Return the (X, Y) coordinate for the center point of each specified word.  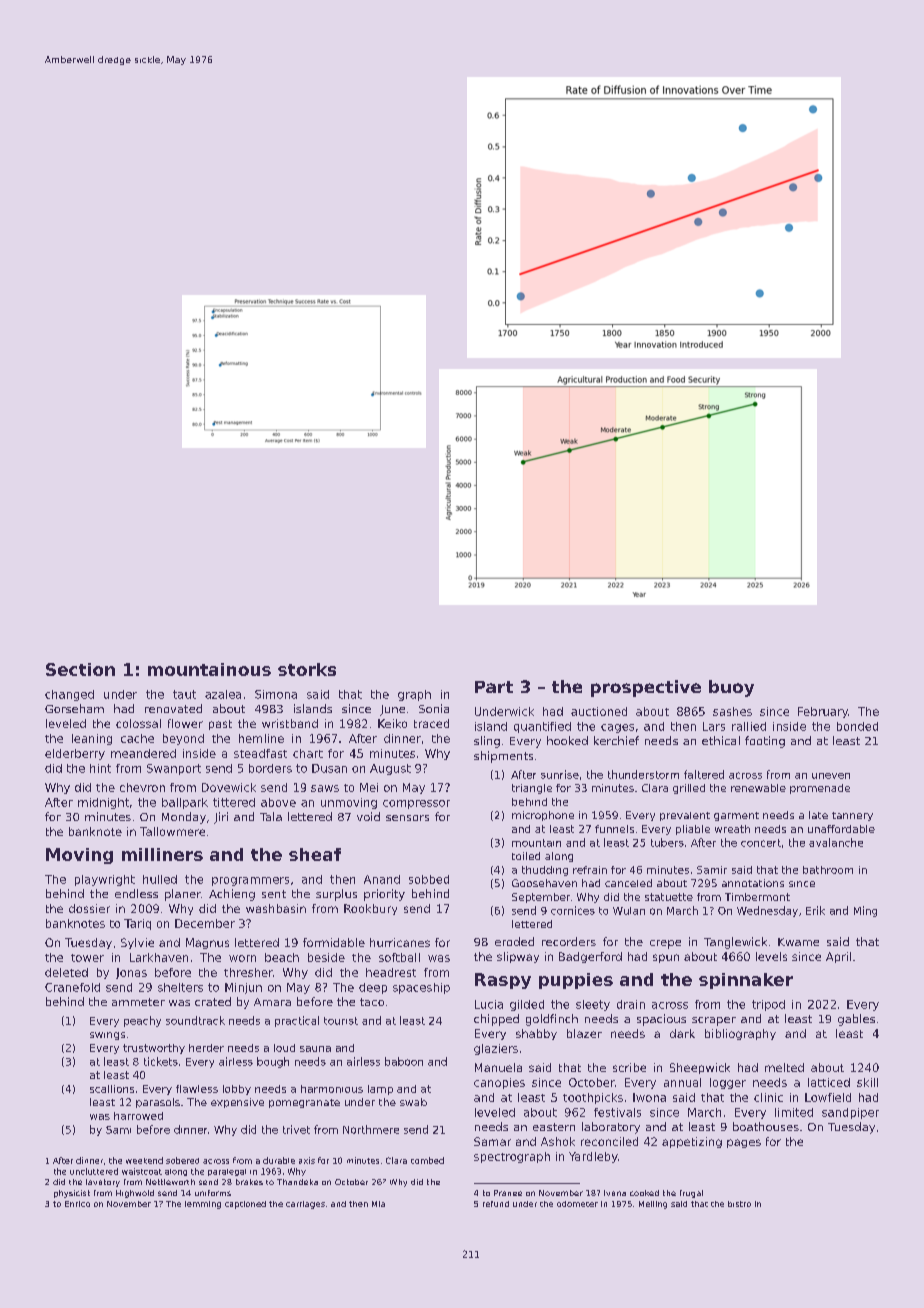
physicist (72, 1194)
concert (761, 843)
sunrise (560, 774)
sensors (407, 818)
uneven (831, 776)
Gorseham (74, 708)
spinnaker (746, 981)
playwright (105, 880)
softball (399, 957)
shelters (180, 987)
